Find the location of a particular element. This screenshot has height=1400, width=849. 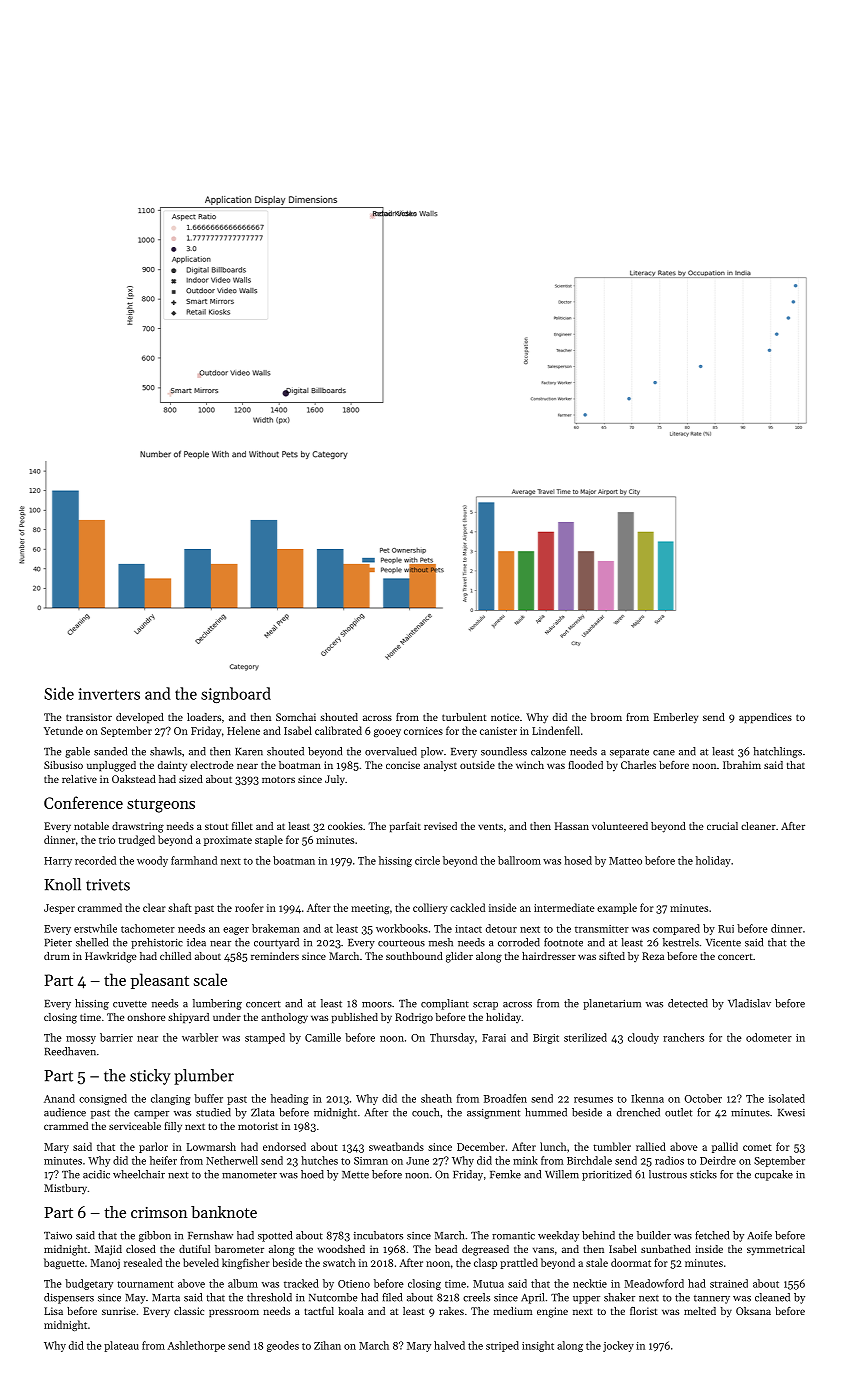

hummed is located at coordinates (546, 1112).
